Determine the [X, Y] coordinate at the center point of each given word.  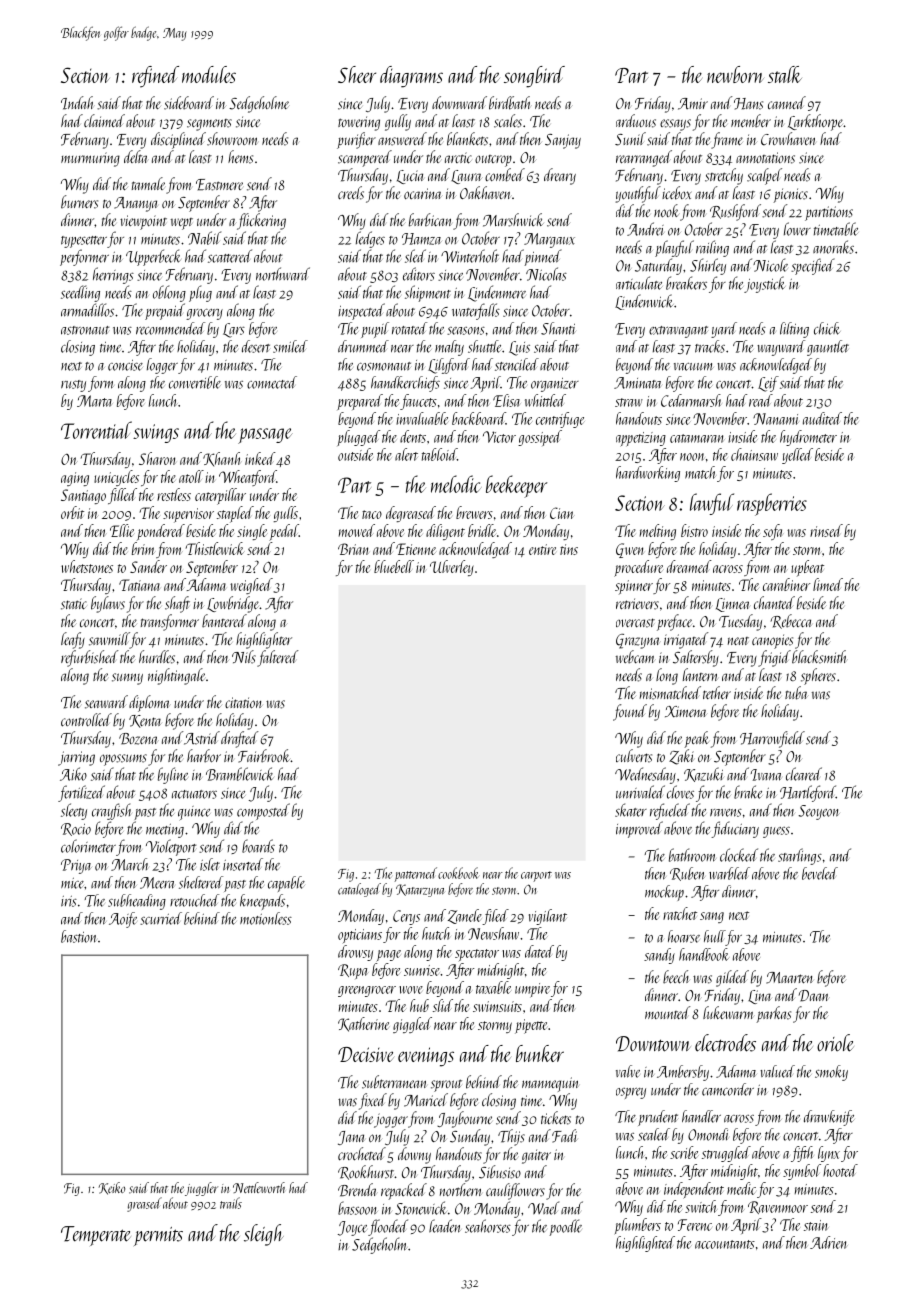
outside [355, 454]
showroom [232, 139]
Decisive [366, 1054]
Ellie [122, 530]
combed [505, 175]
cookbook [459, 873]
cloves [680, 792]
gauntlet [828, 348]
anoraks [833, 247]
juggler [201, 1189]
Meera [157, 883]
